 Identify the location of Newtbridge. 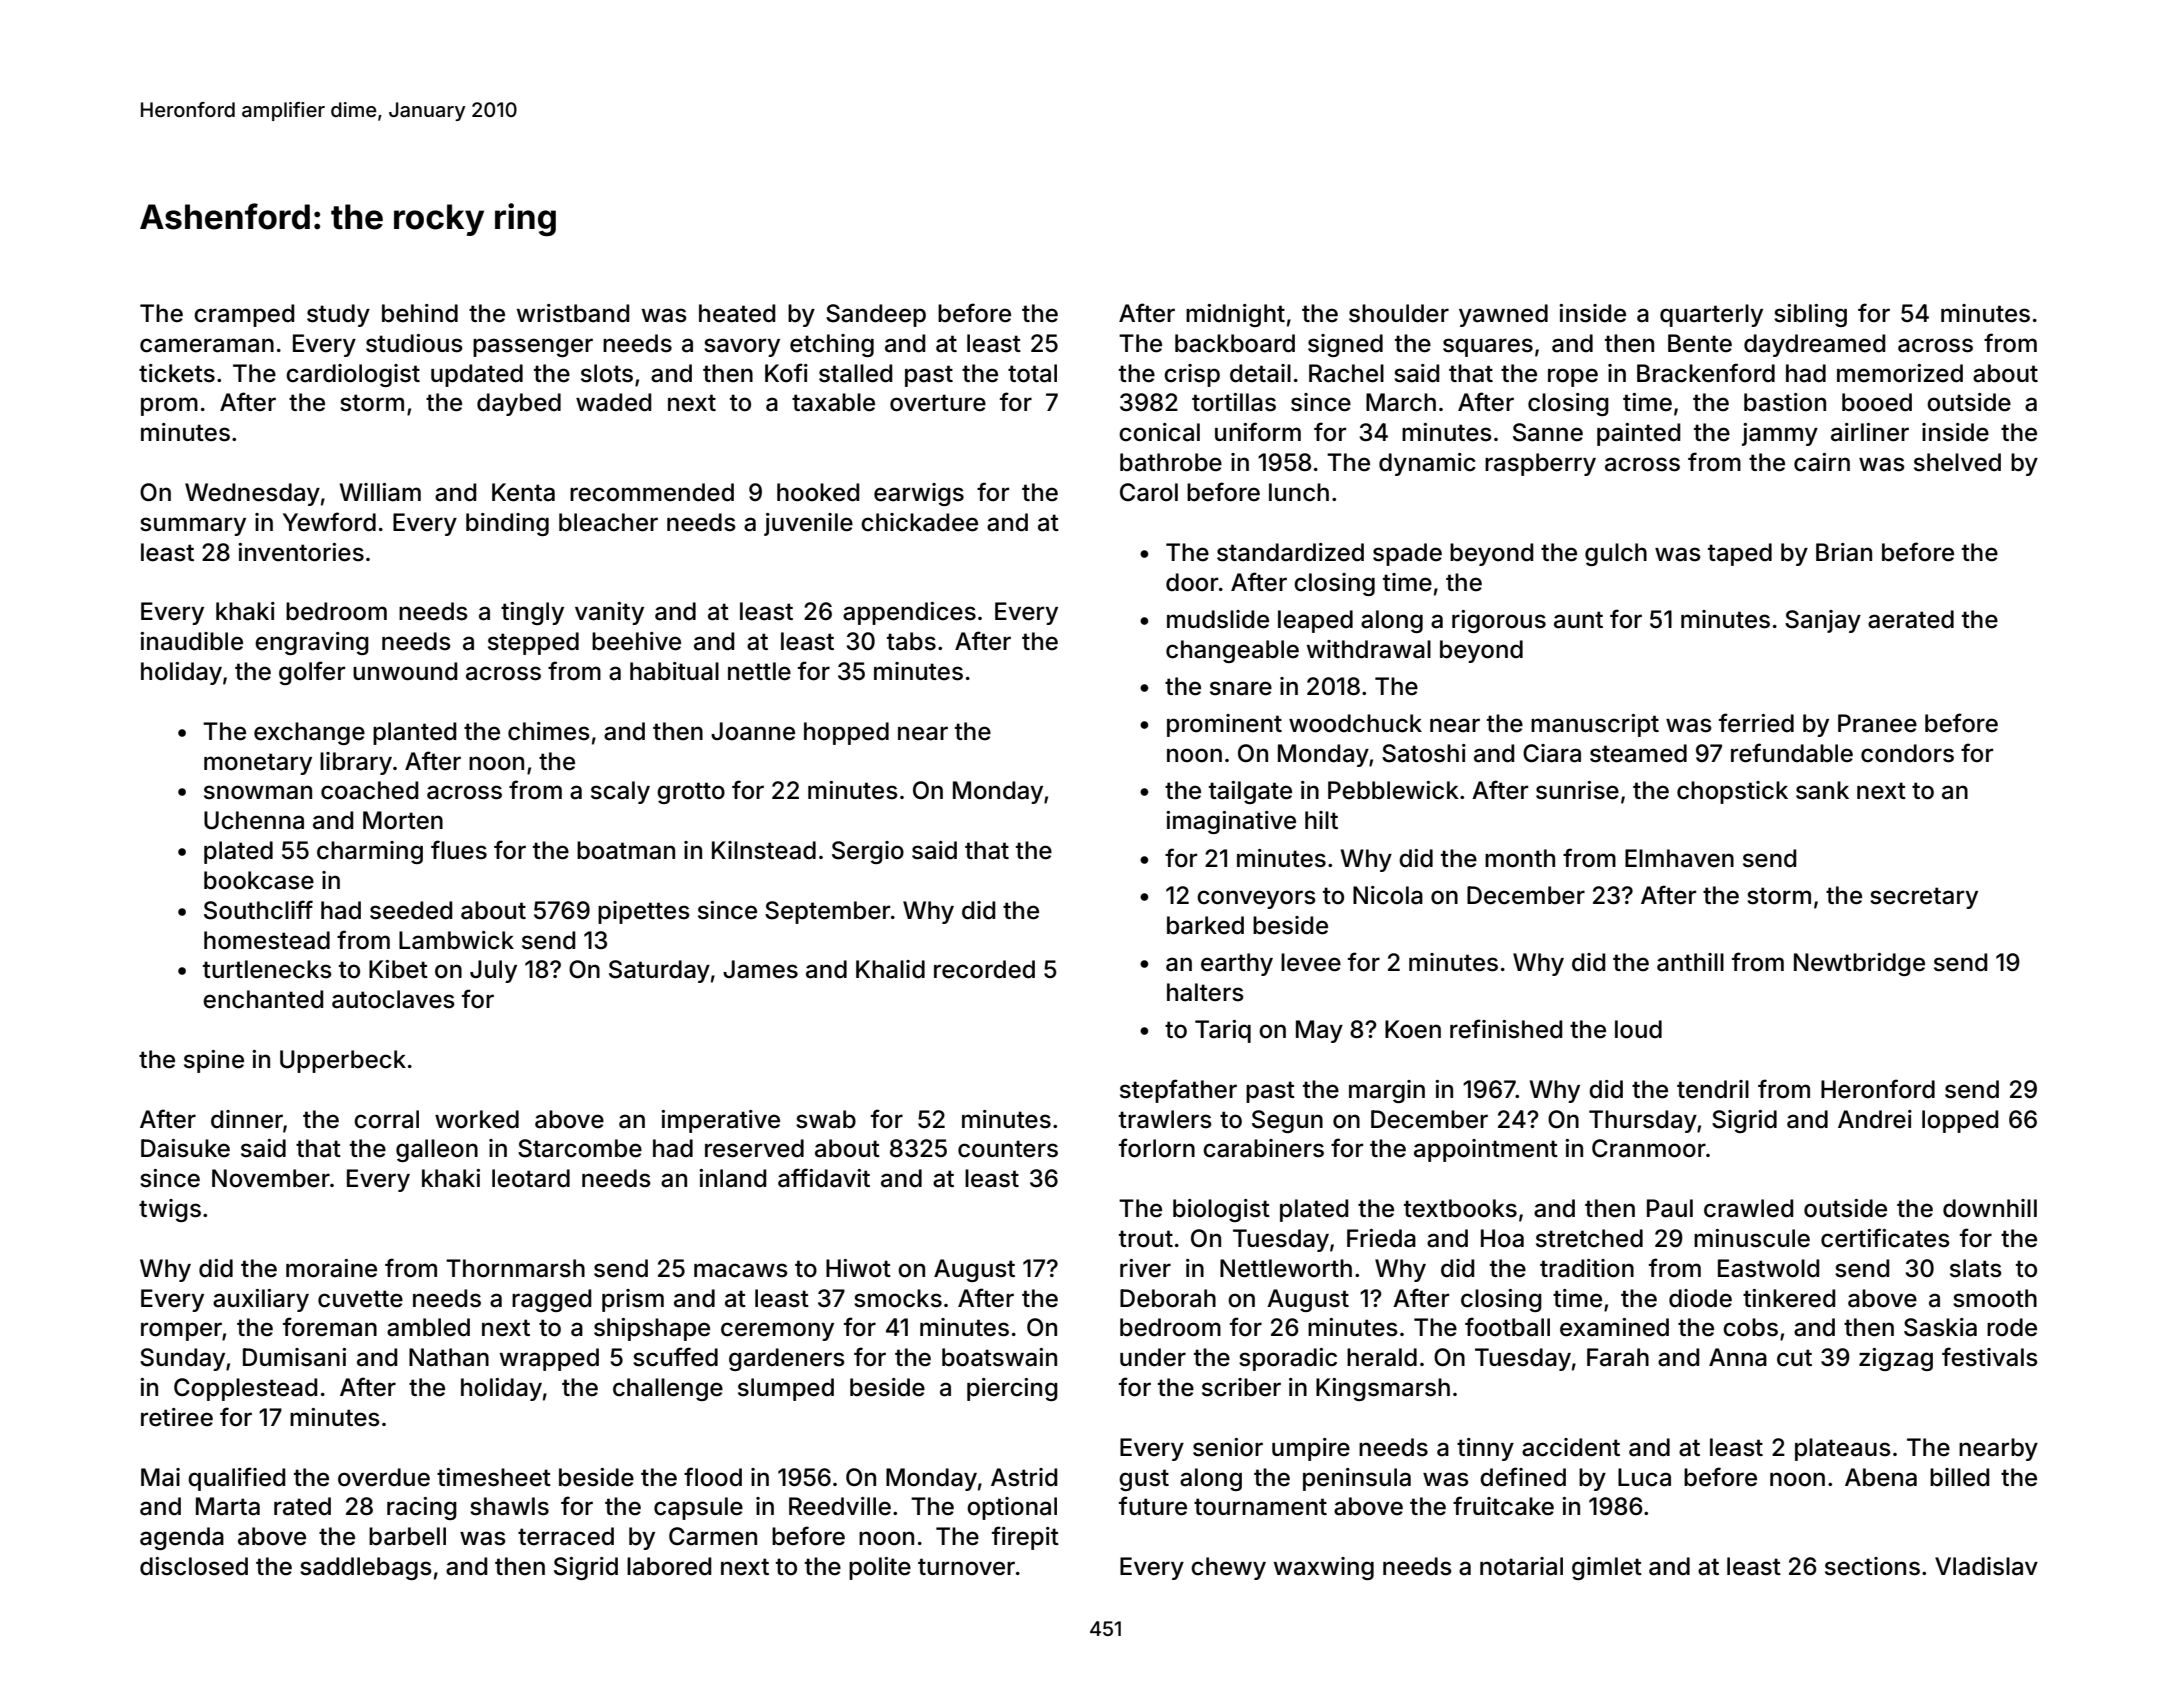
(1859, 964).
